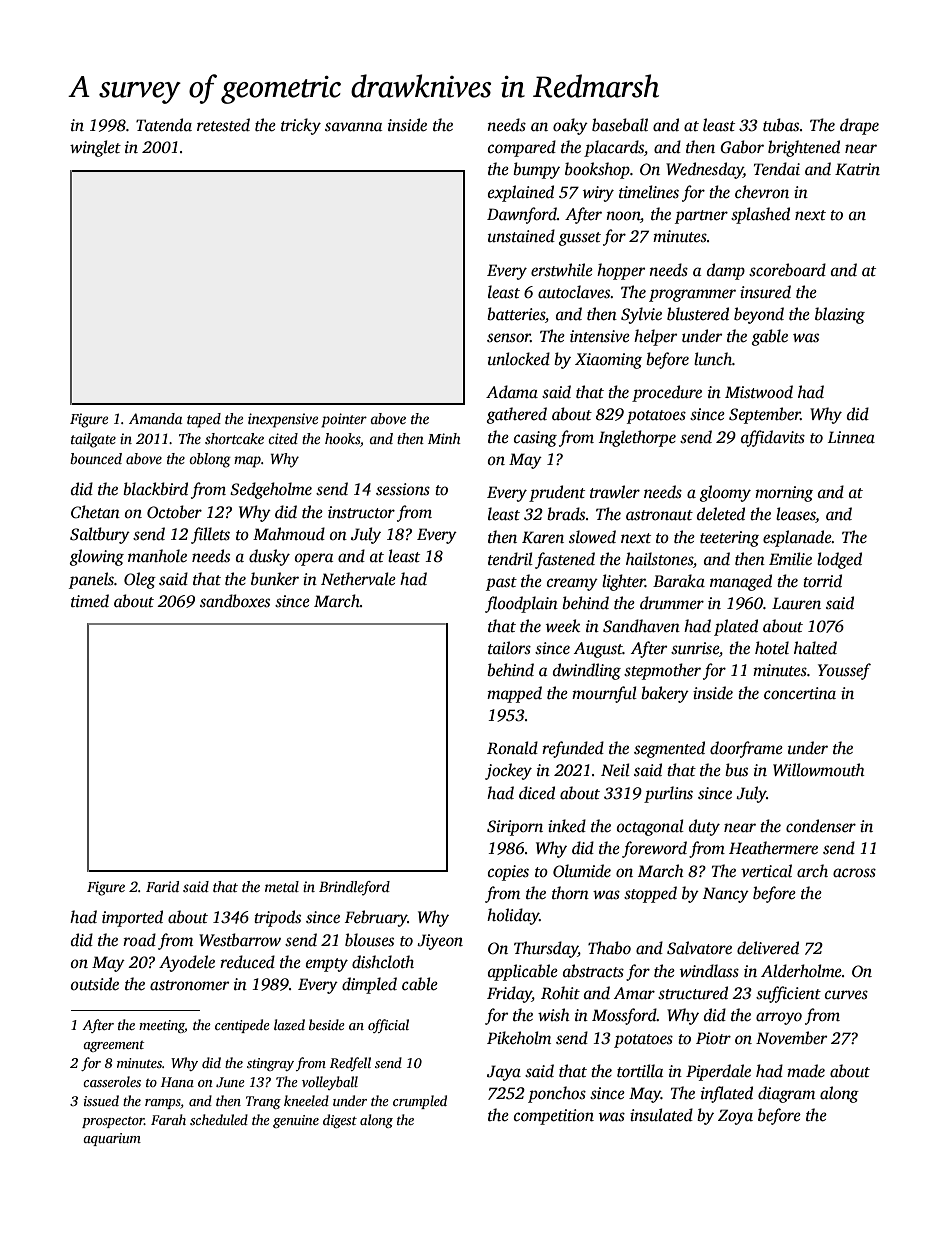  Describe the element at coordinates (353, 127) in the screenshot. I see `savanna` at that location.
